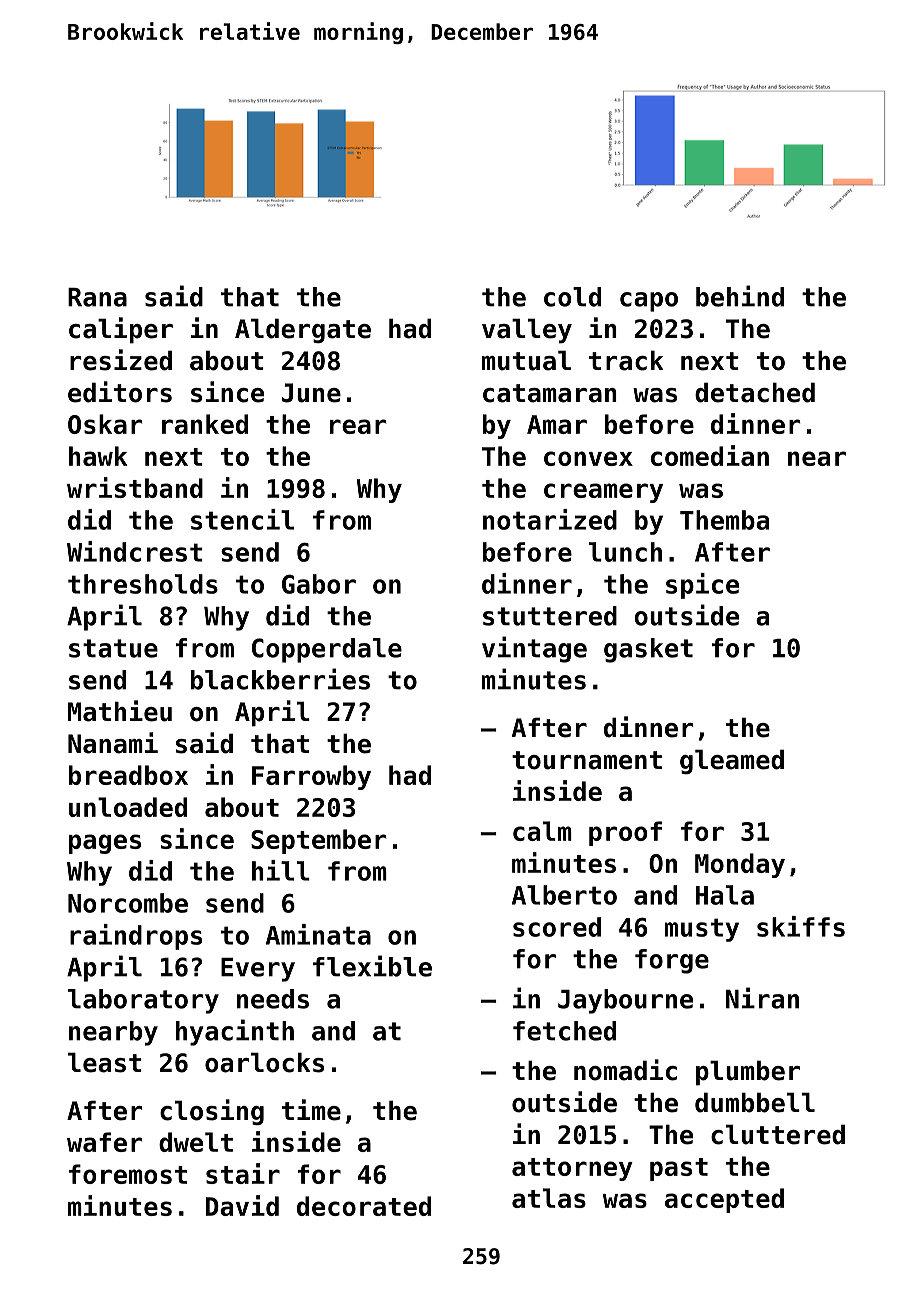  Describe the element at coordinates (724, 520) in the image. I see `Themba` at that location.
